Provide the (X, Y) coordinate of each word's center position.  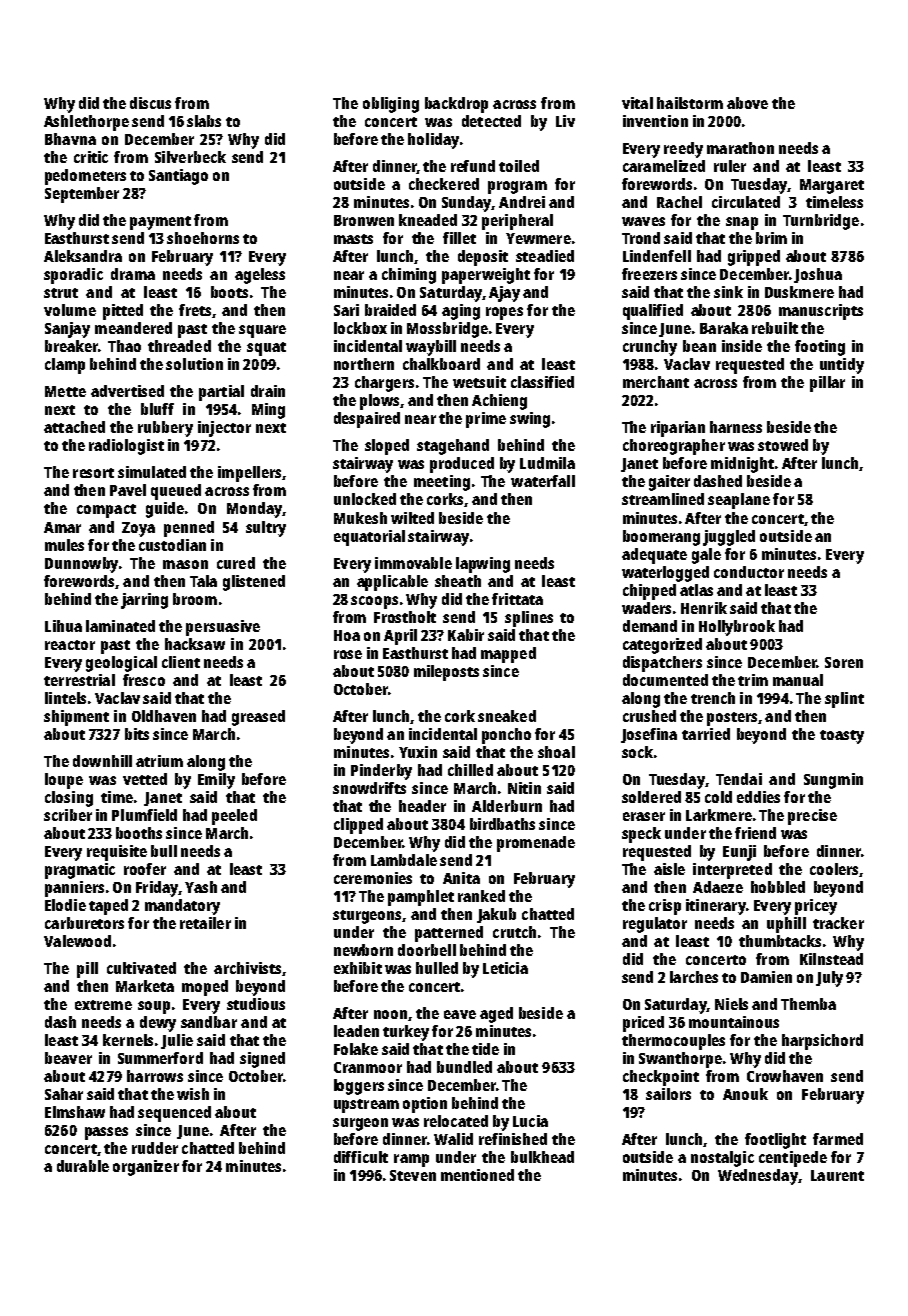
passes (106, 1133)
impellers (249, 474)
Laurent (837, 1175)
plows (379, 402)
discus (150, 103)
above (747, 103)
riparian (678, 429)
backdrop (456, 105)
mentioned (477, 1175)
